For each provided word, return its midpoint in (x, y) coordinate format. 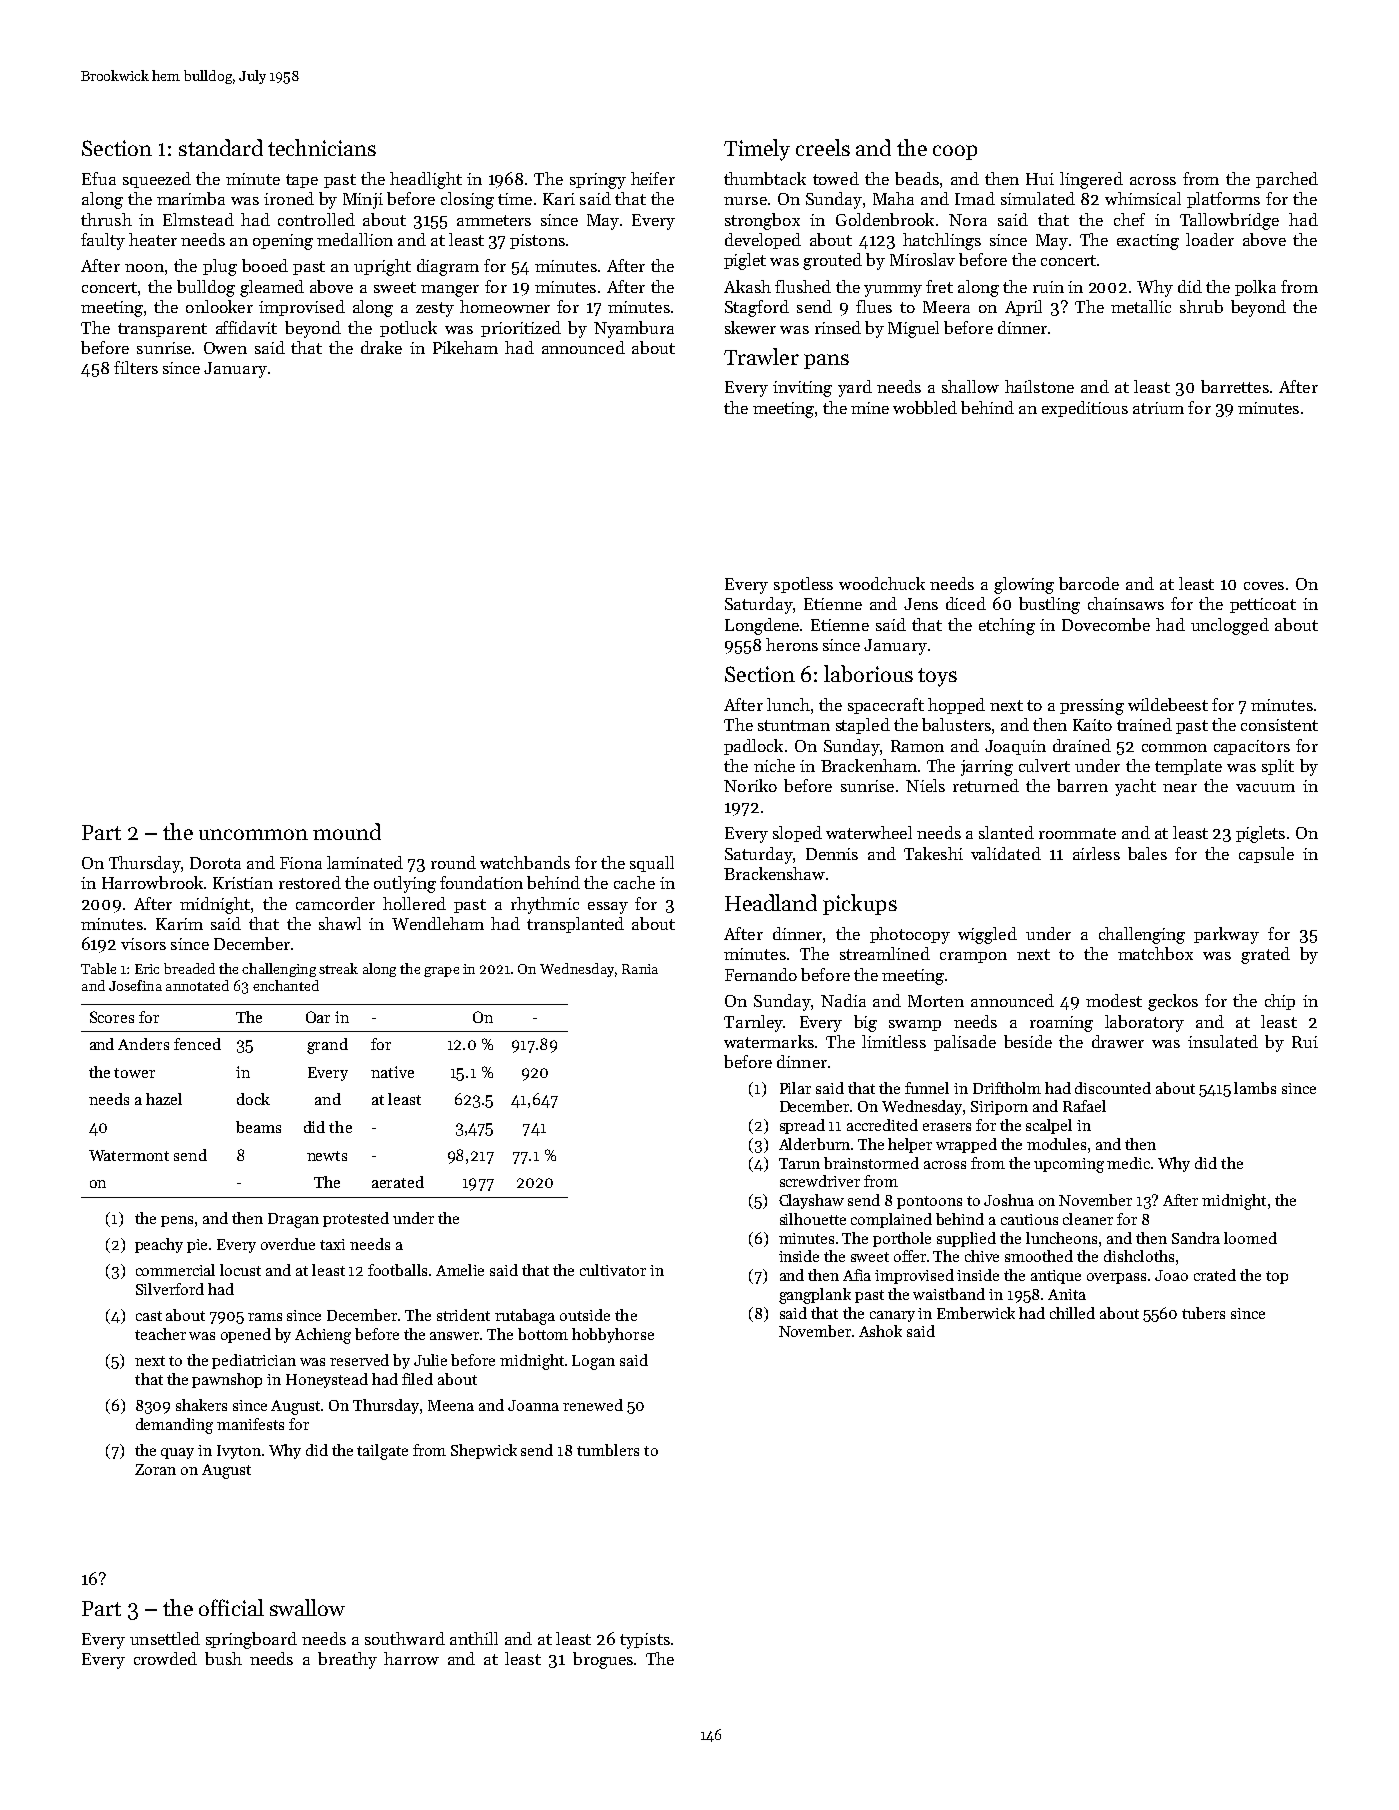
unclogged (1230, 626)
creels (823, 147)
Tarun (799, 1163)
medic (1128, 1163)
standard (221, 147)
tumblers (608, 1450)
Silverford (170, 1289)
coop (955, 152)
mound (347, 831)
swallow (307, 1607)
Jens (921, 604)
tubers (1203, 1313)
